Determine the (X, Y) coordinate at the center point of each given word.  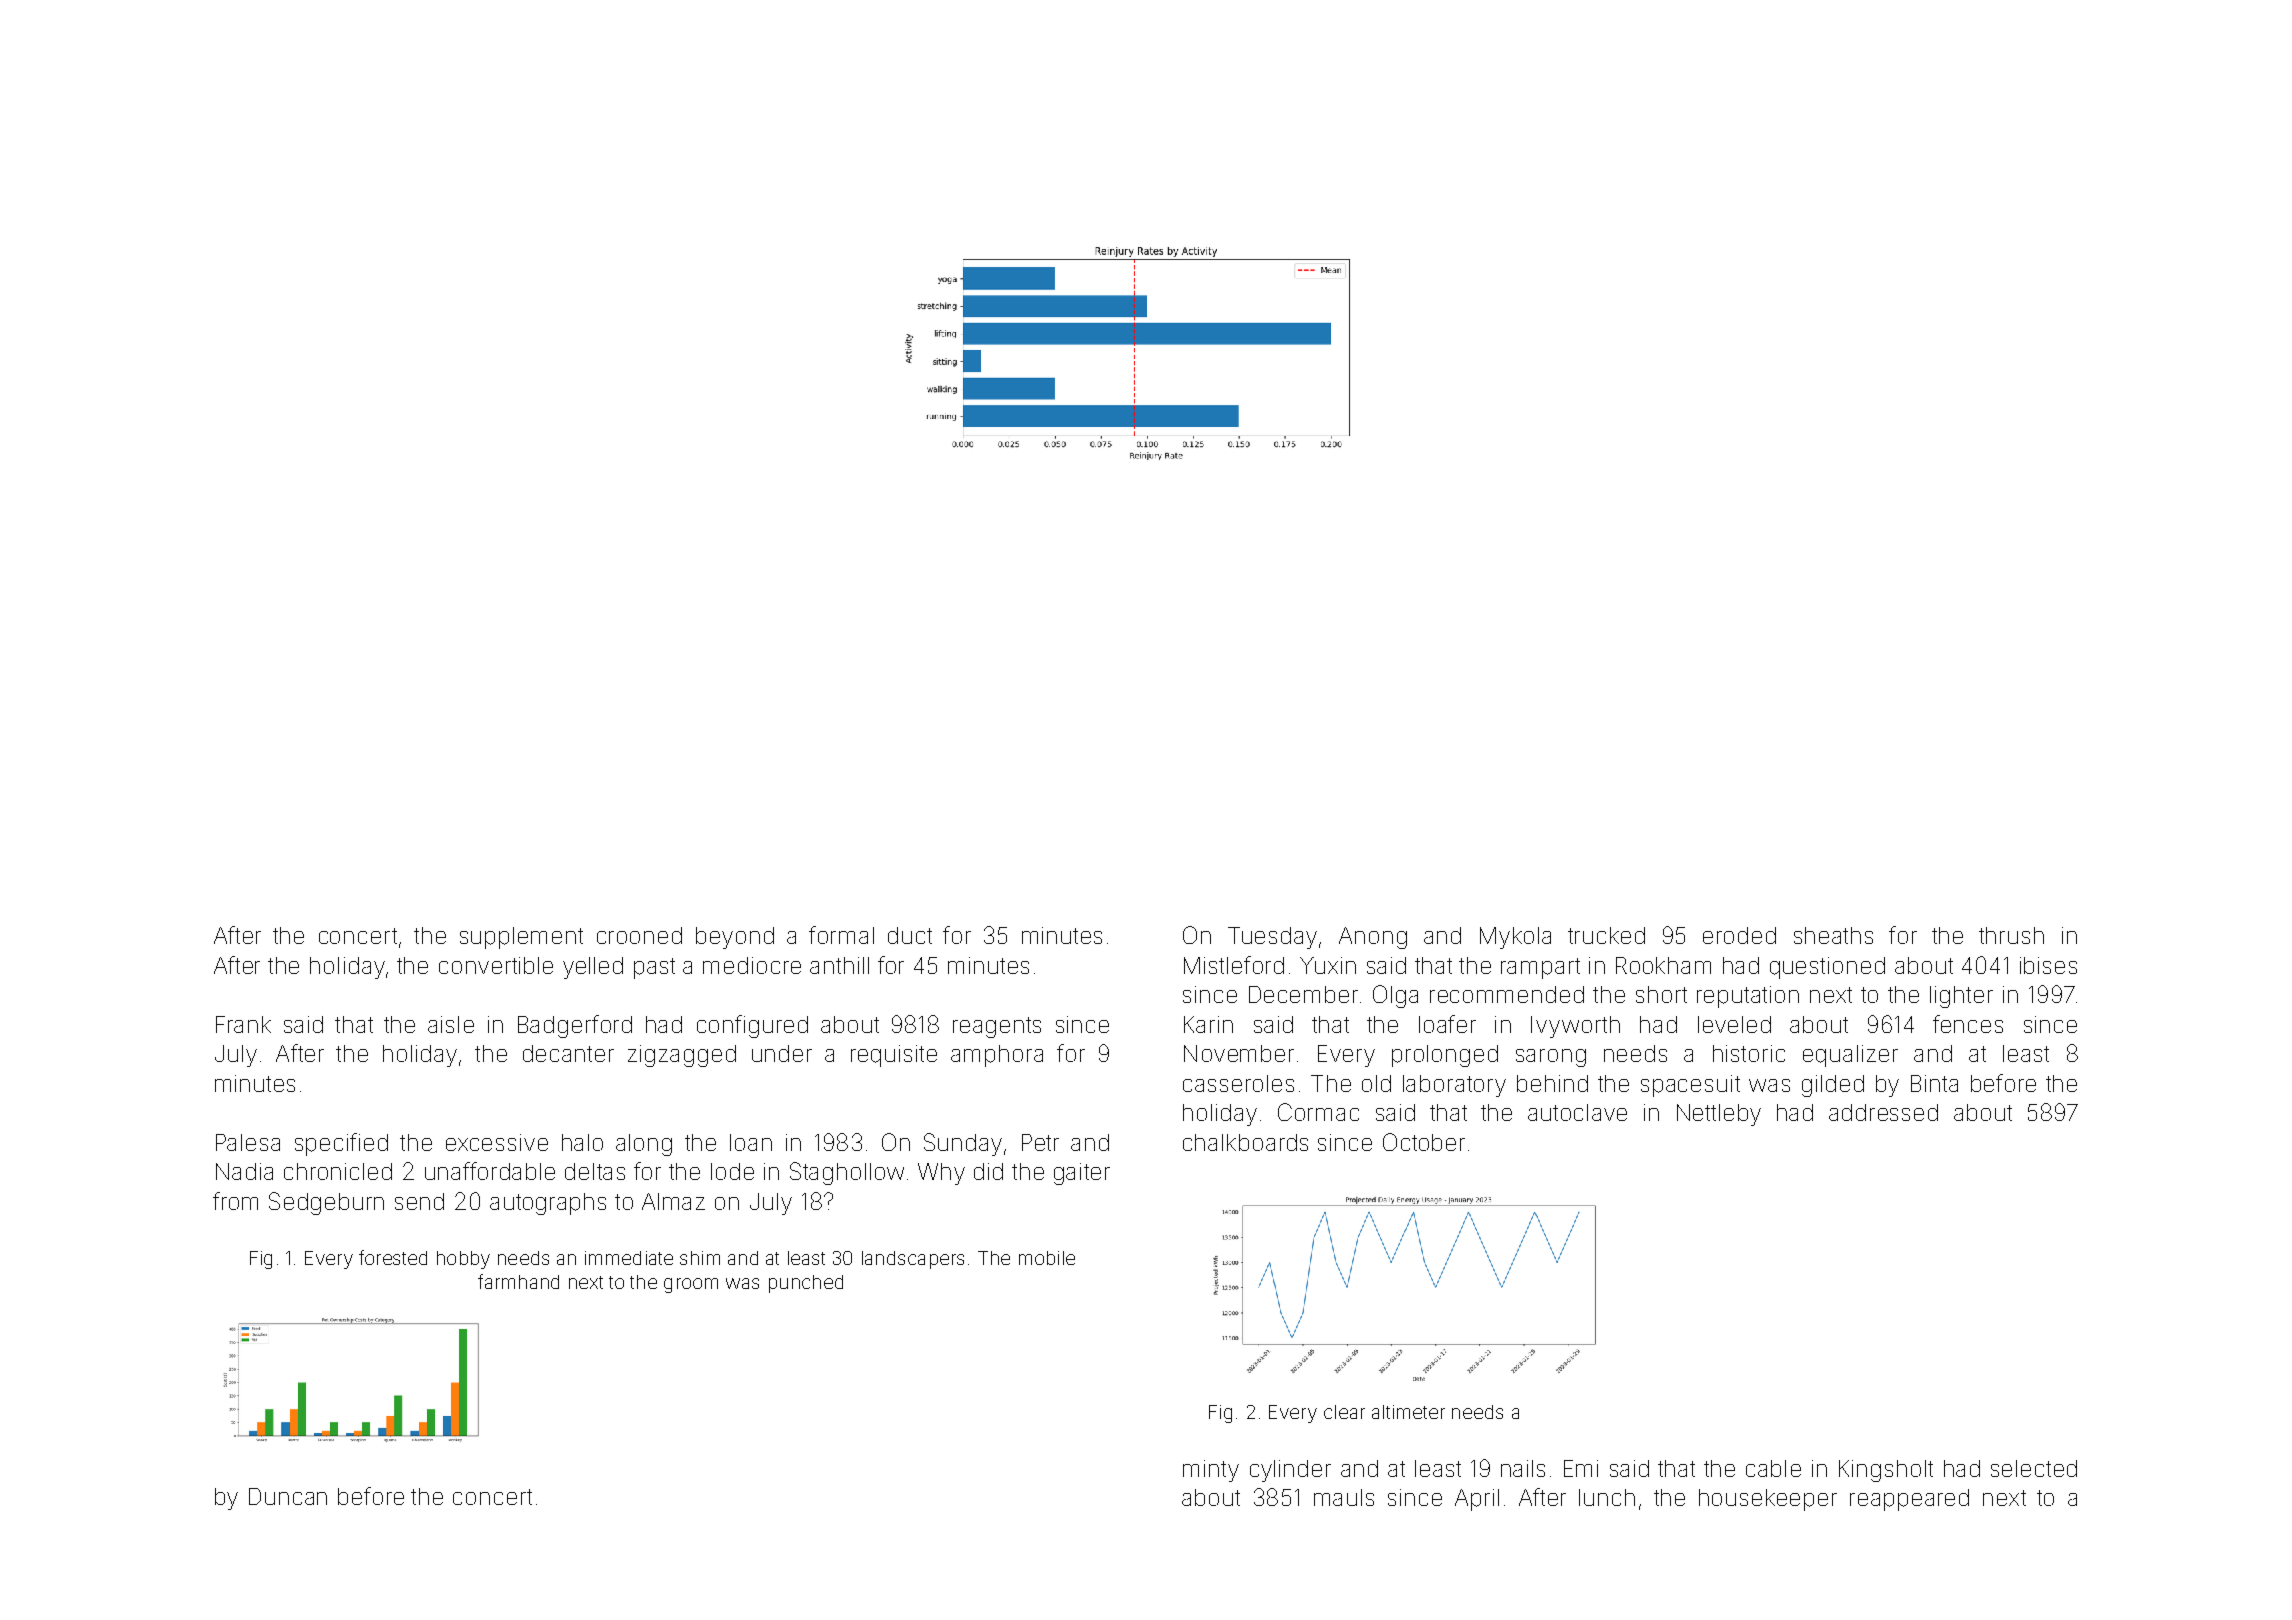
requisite (894, 1056)
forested (393, 1257)
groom (691, 1285)
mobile (1047, 1258)
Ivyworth (1575, 1027)
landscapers (913, 1260)
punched (806, 1284)
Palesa (248, 1142)
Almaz (673, 1201)
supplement (521, 938)
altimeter (1408, 1412)
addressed (1883, 1112)
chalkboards (1245, 1142)
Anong (1373, 938)
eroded (1739, 935)
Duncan (288, 1496)
